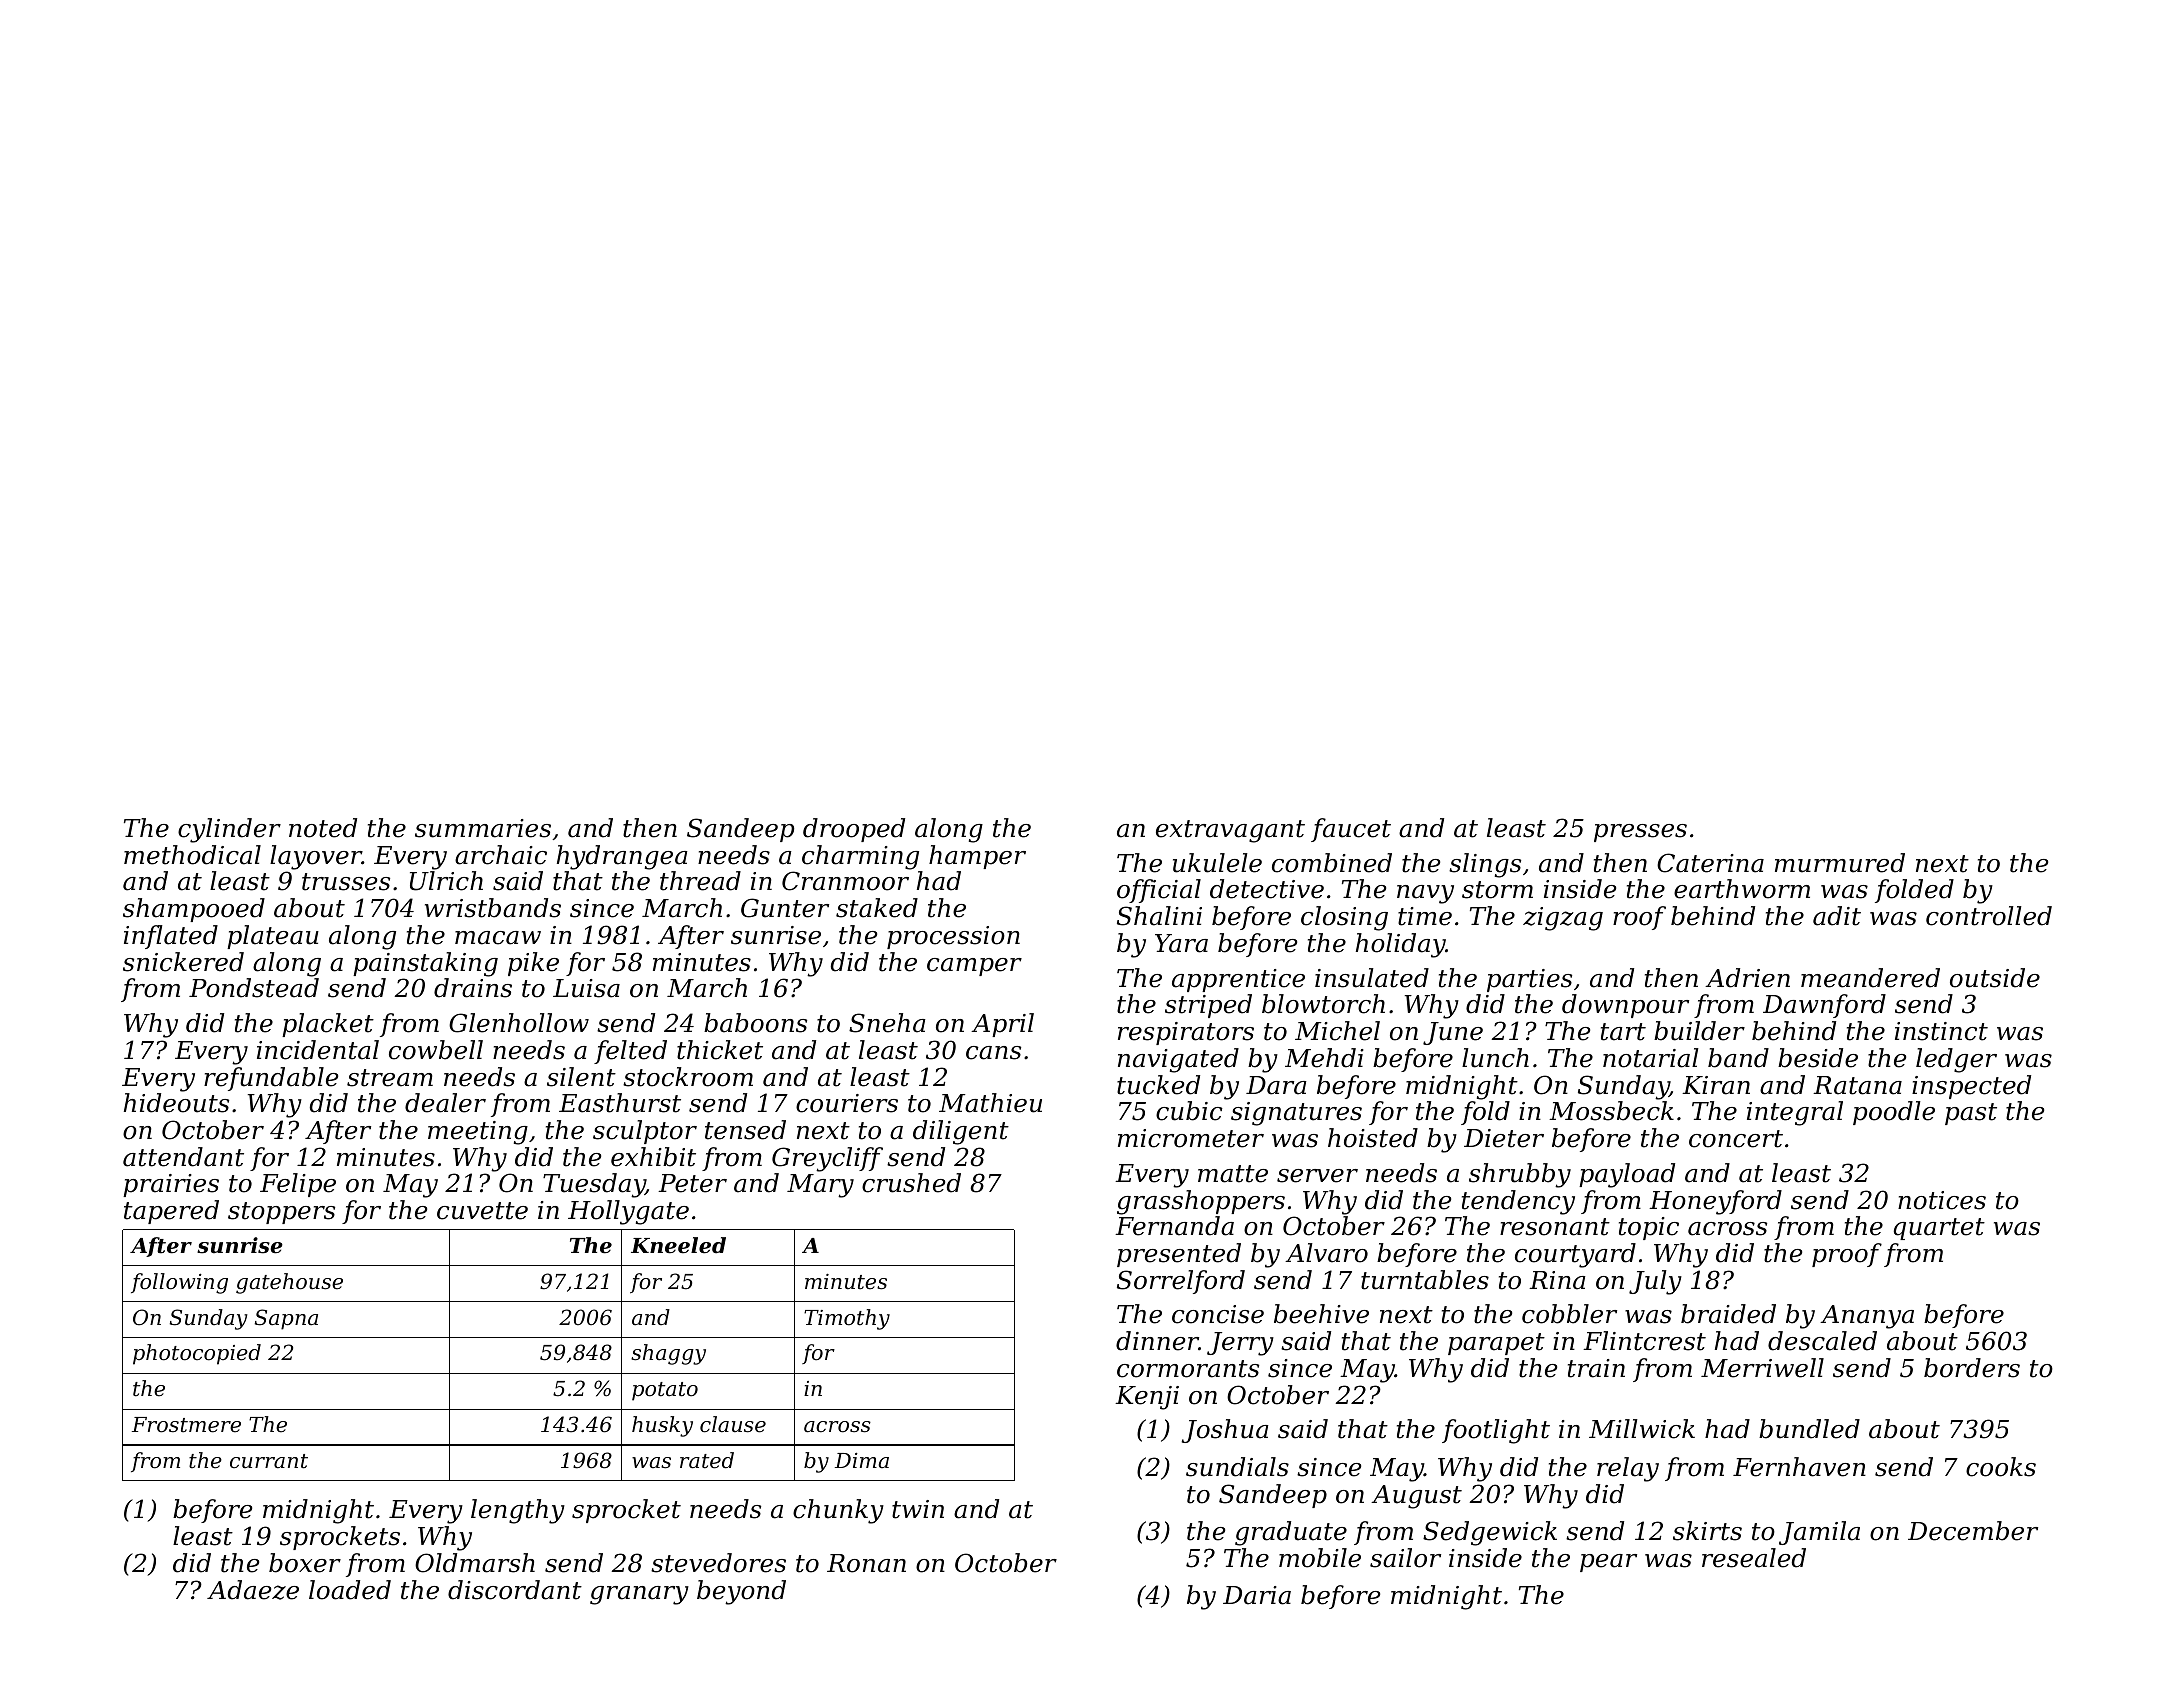 The height and width of the document is (1683, 2178). What do you see at coordinates (273, 937) in the document?
I see `plateau` at bounding box center [273, 937].
